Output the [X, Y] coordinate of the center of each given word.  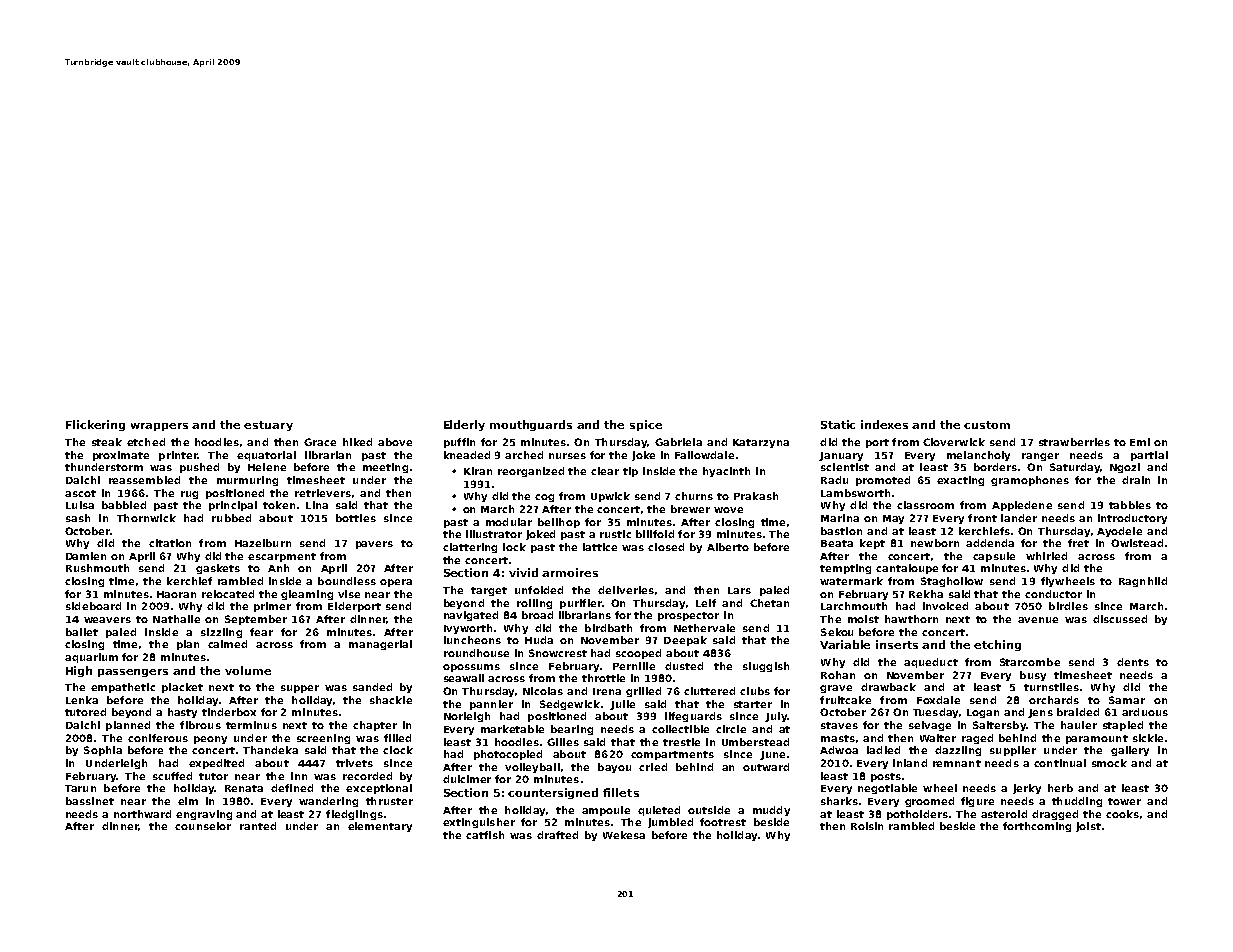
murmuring [247, 481]
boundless [347, 581]
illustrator [494, 534]
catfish [485, 835]
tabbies [1130, 505]
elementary [380, 827]
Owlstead [1137, 543]
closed [666, 547]
